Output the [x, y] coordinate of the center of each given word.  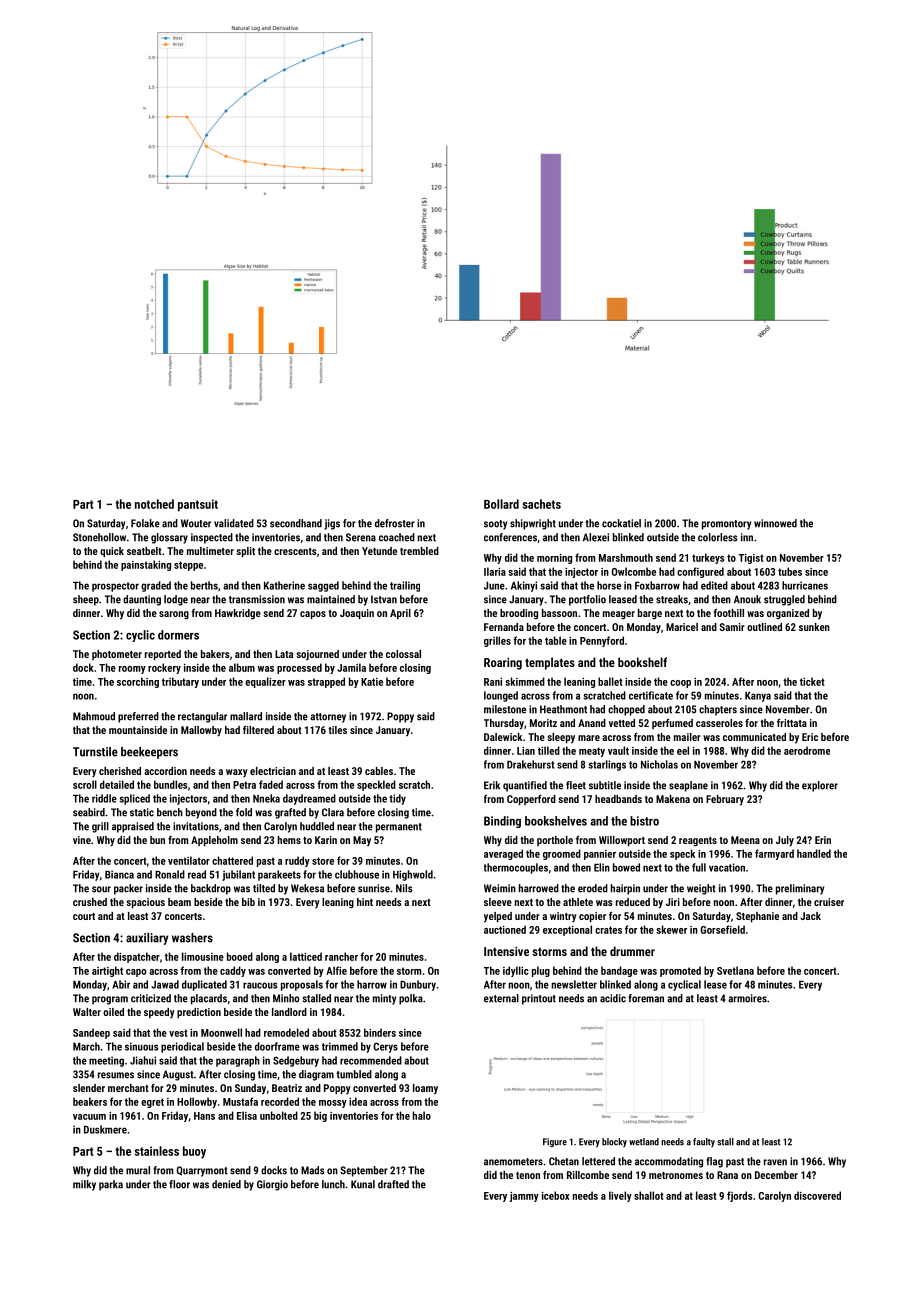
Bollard [501, 504]
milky [84, 1185]
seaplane [688, 786]
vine [82, 840]
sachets [542, 504]
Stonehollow [99, 537]
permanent [399, 828]
